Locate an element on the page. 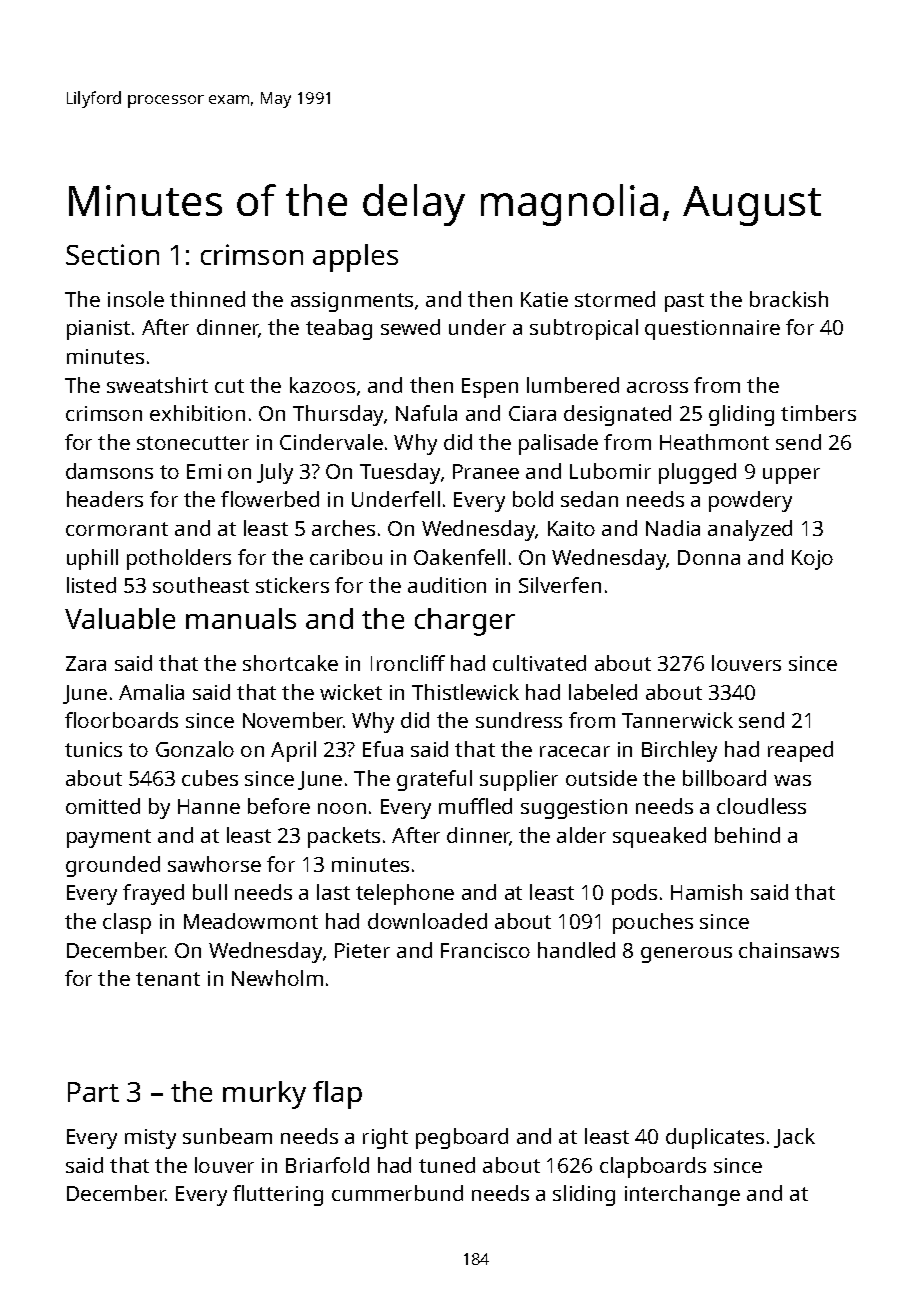 This page has height=1311, width=924. Part is located at coordinates (93, 1092).
